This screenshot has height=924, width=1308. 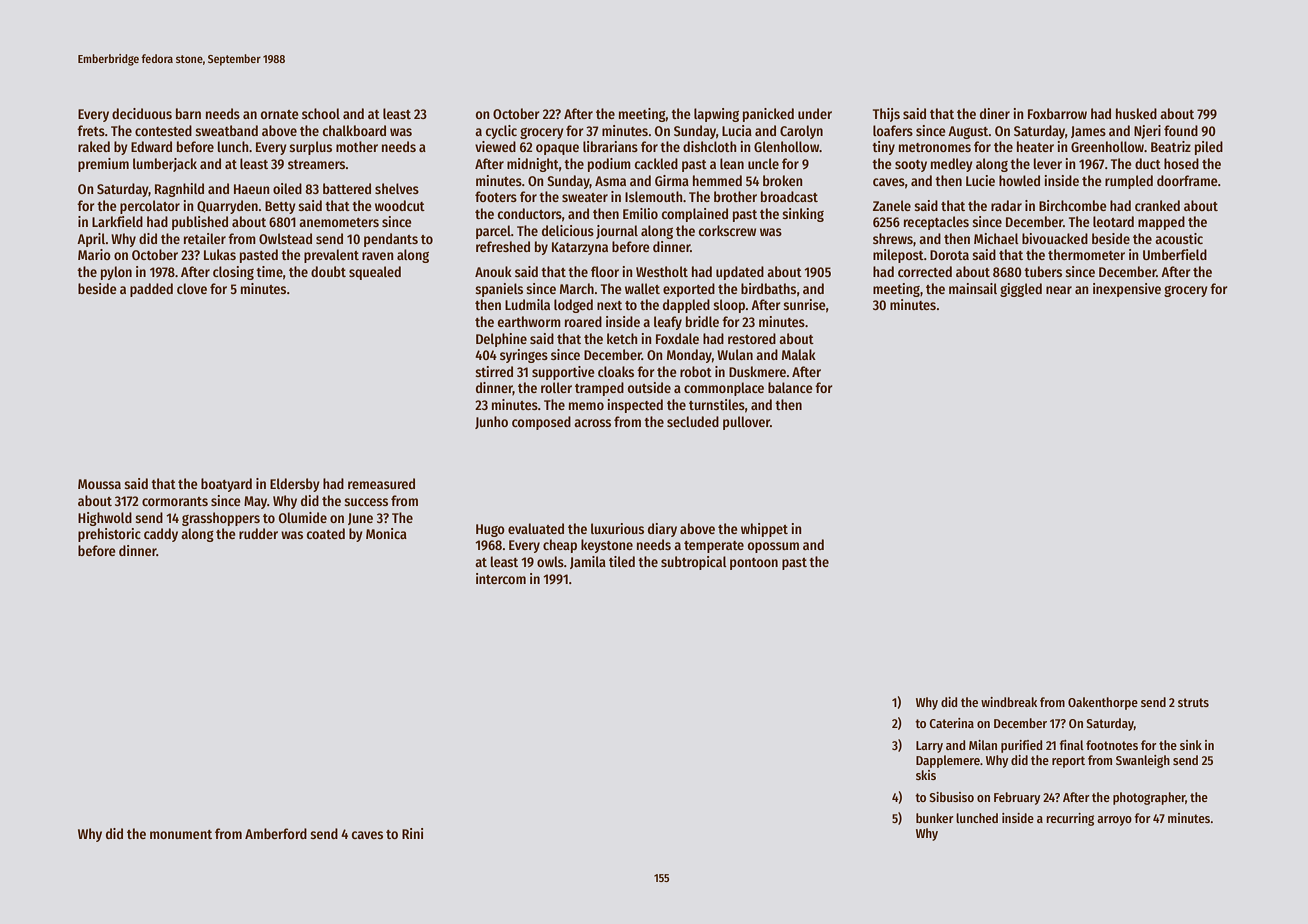 I want to click on pylon, so click(x=116, y=273).
